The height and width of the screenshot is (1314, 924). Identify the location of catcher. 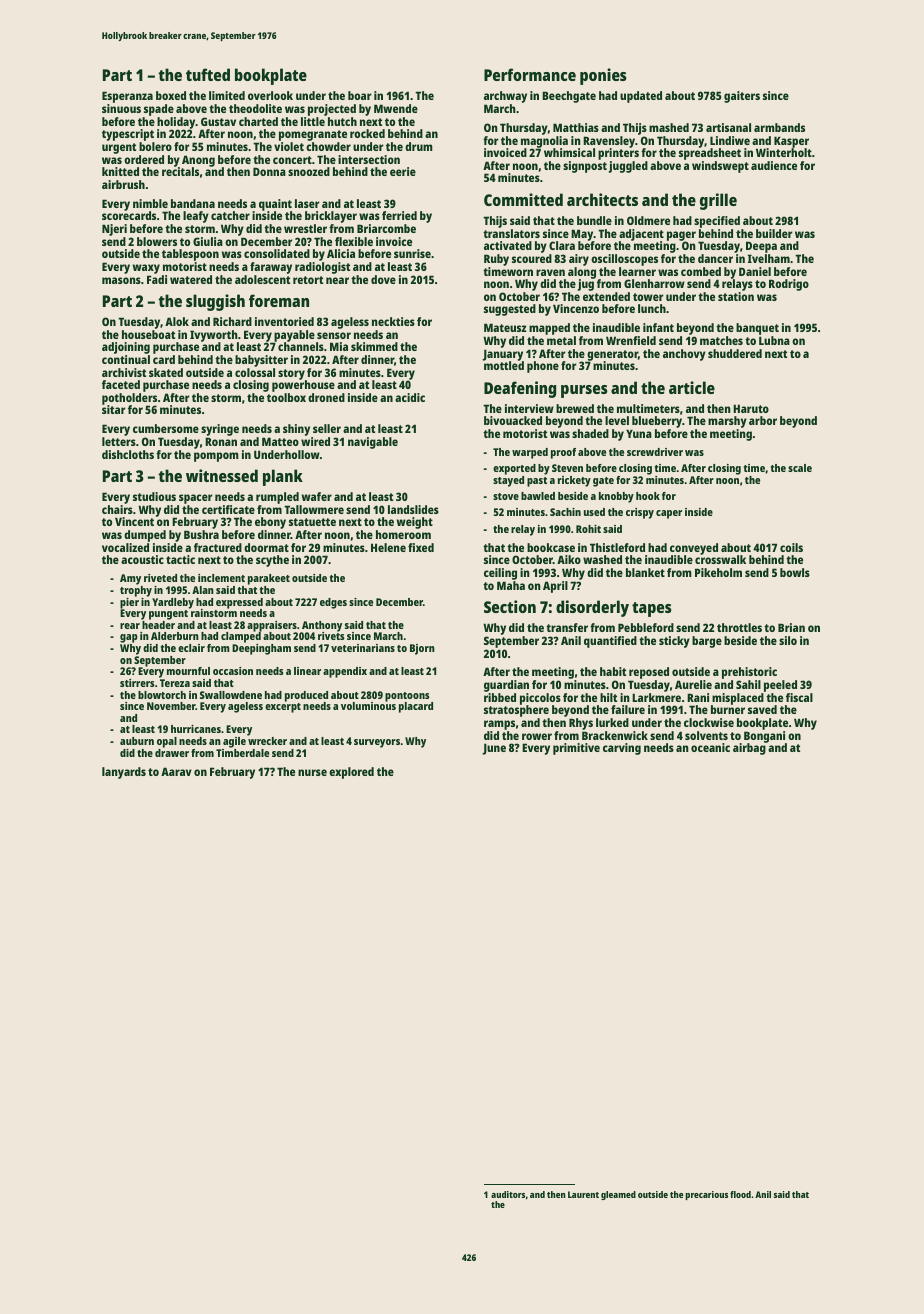
(230, 215).
